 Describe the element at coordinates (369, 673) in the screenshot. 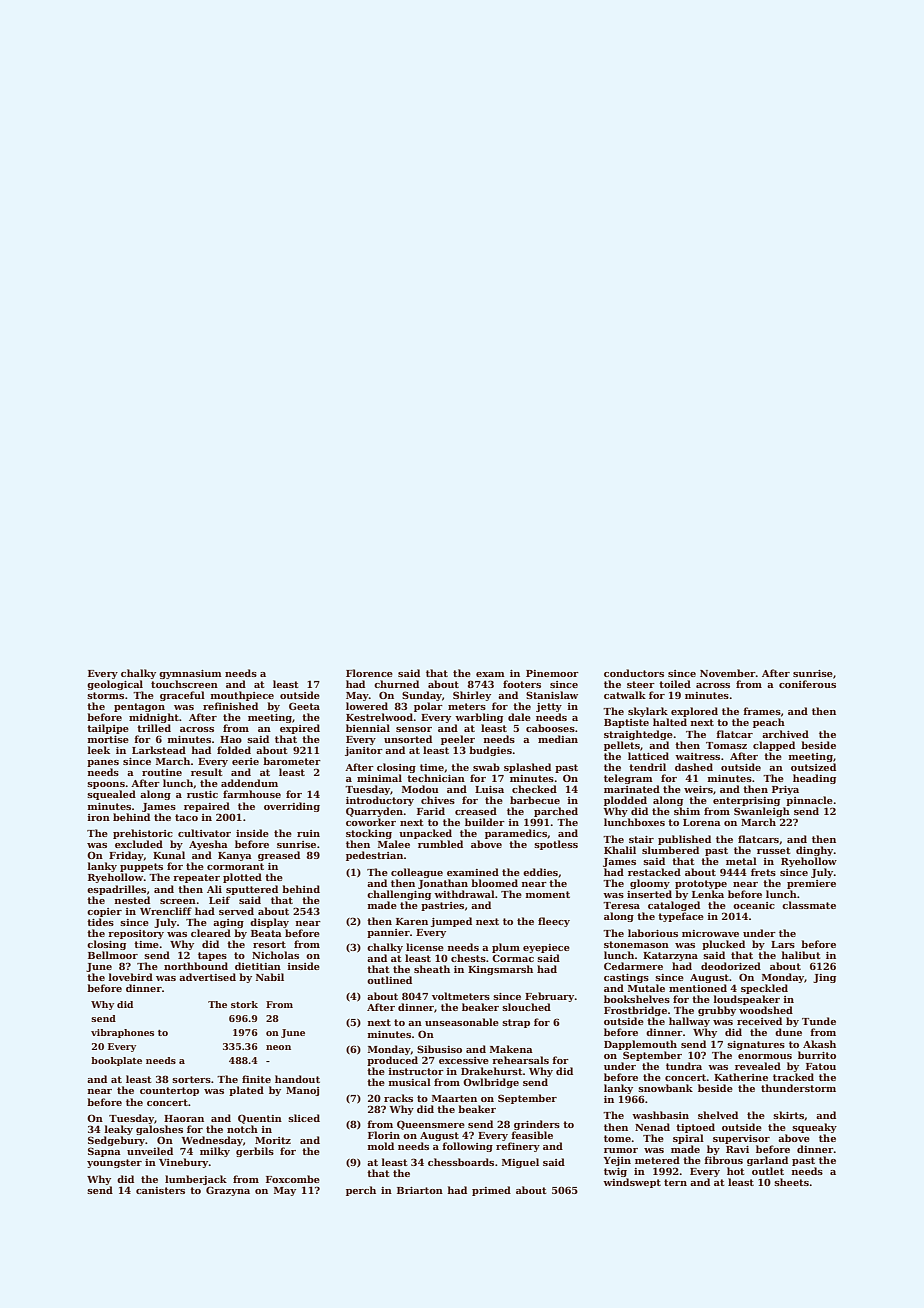

I see `Florence` at that location.
